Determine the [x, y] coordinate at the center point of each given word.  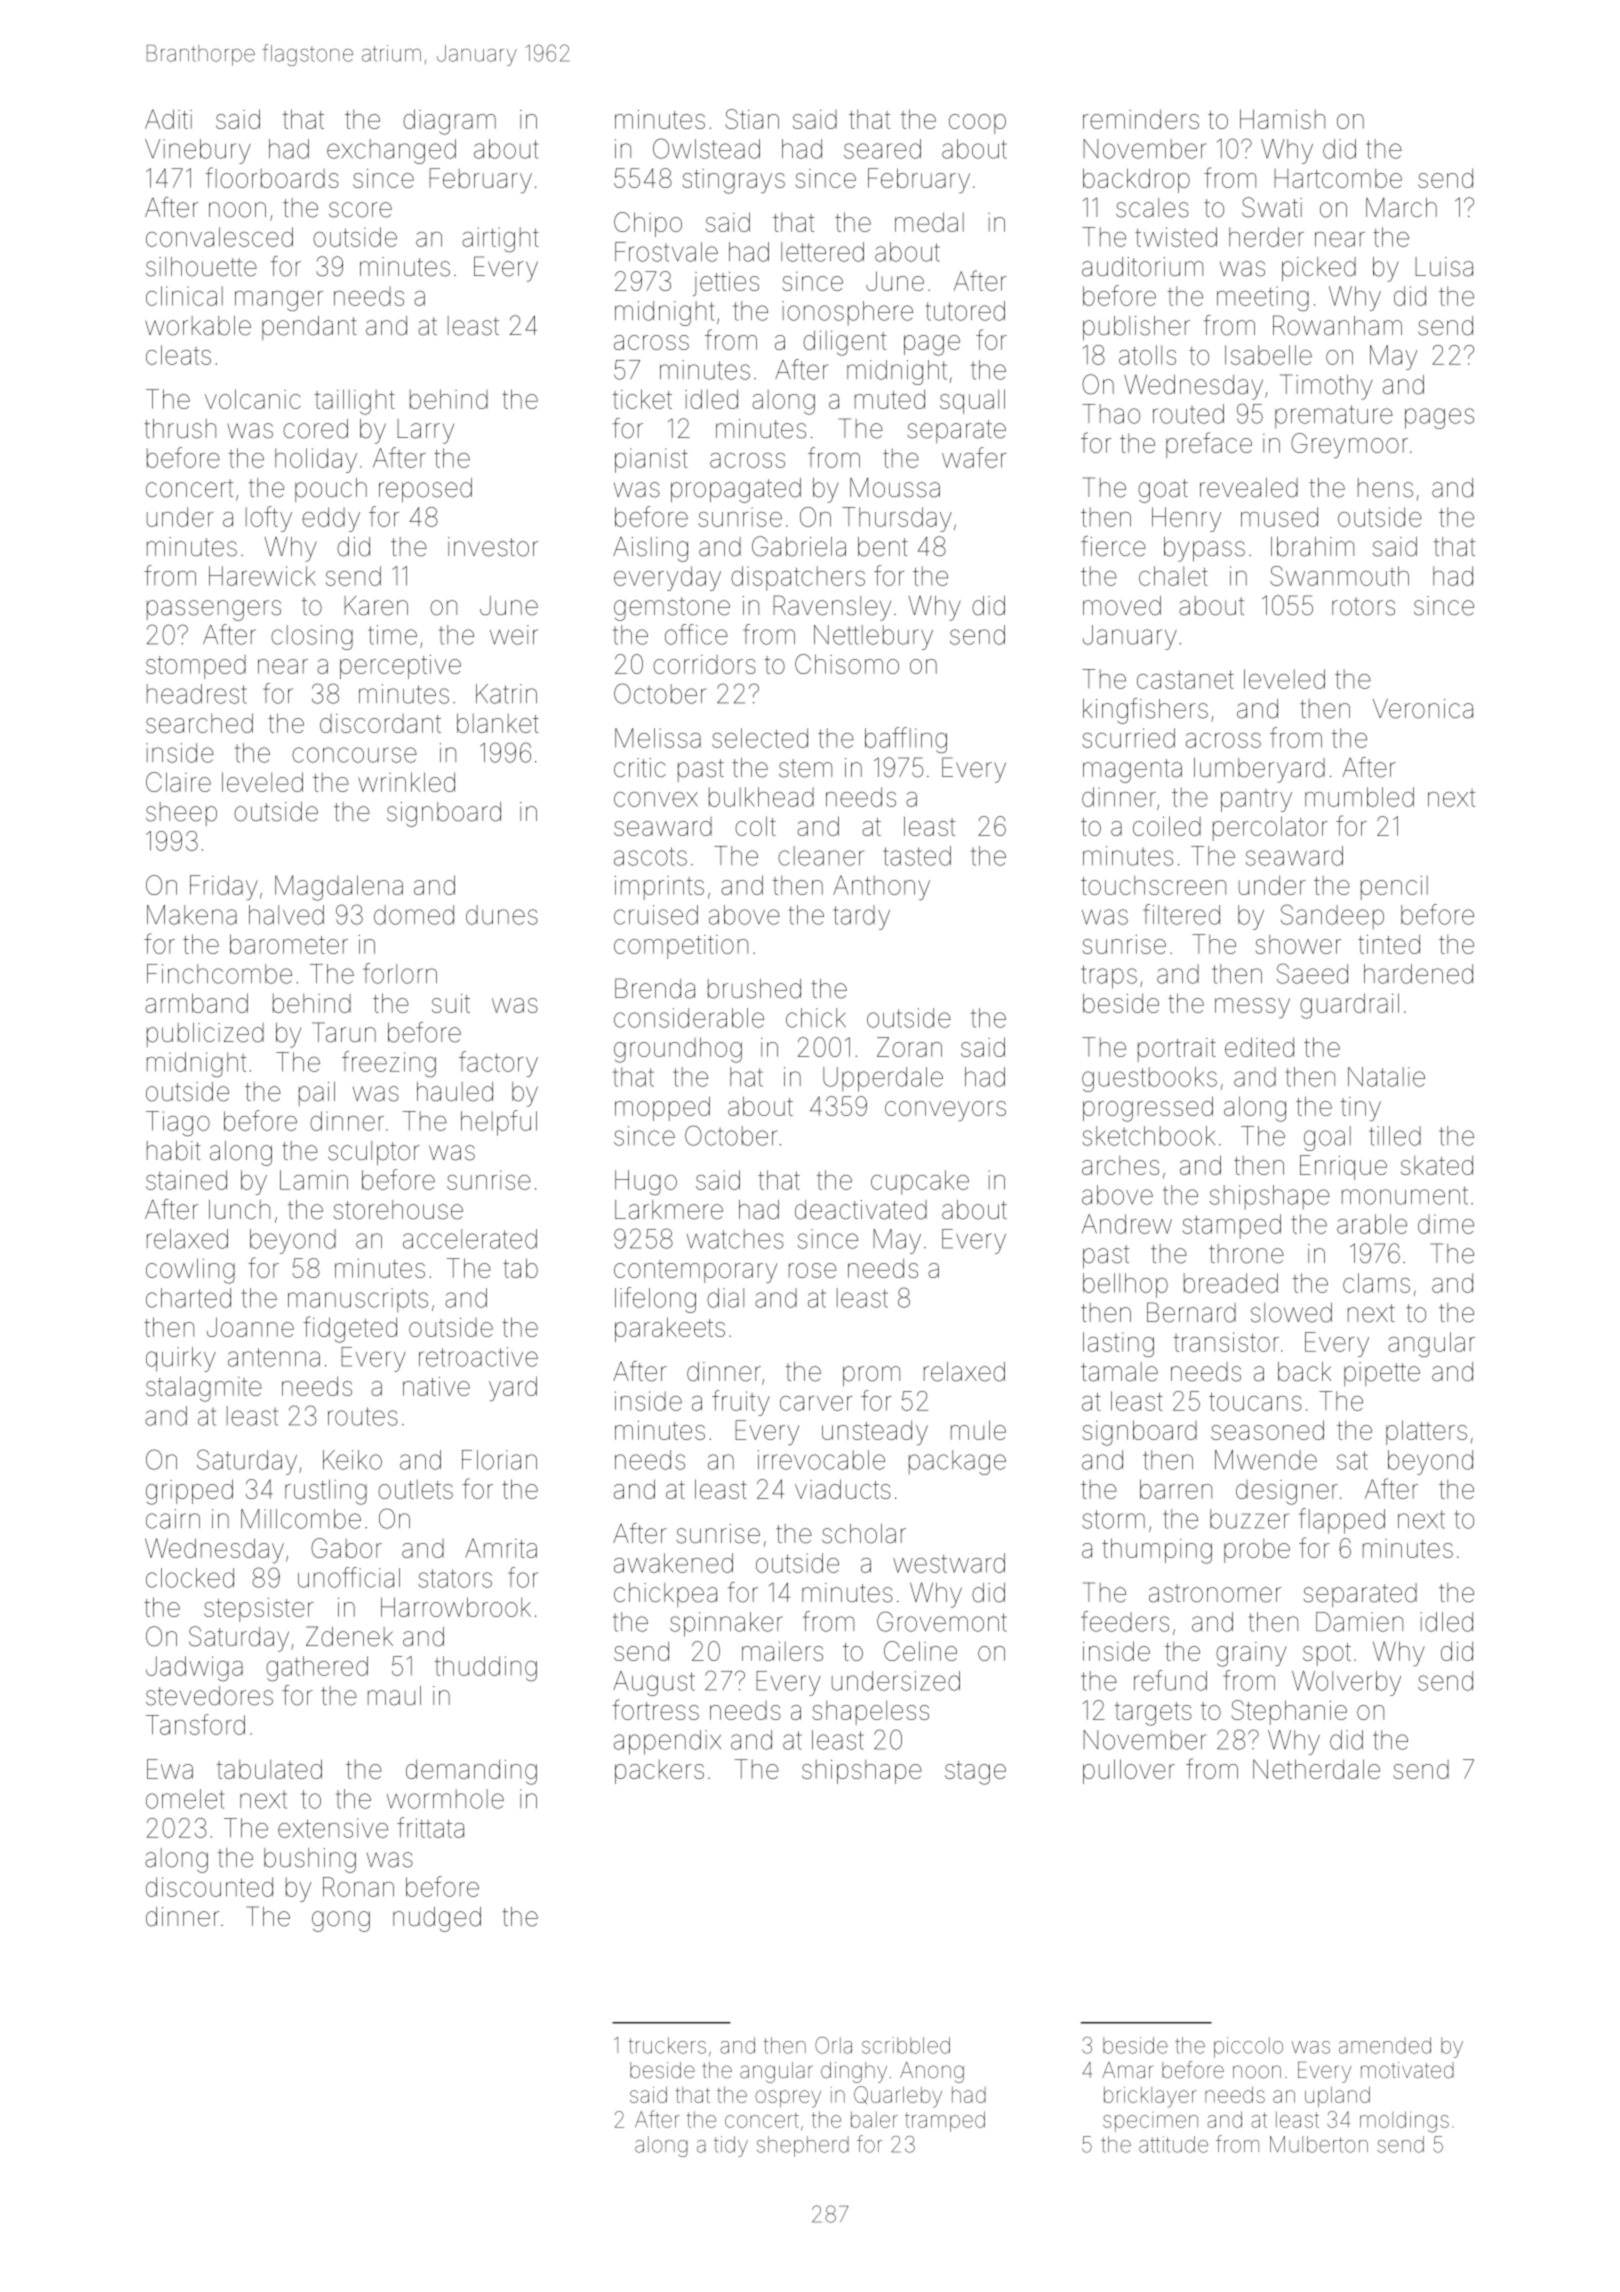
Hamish [1282, 119]
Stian [752, 119]
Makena [192, 915]
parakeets [670, 1329]
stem [805, 768]
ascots [650, 856]
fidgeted [350, 1329]
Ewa [170, 1769]
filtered [1181, 914]
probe [1257, 1551]
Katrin [506, 694]
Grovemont [942, 1621]
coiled [1167, 826]
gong [341, 1921]
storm [1113, 1519]
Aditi [168, 119]
